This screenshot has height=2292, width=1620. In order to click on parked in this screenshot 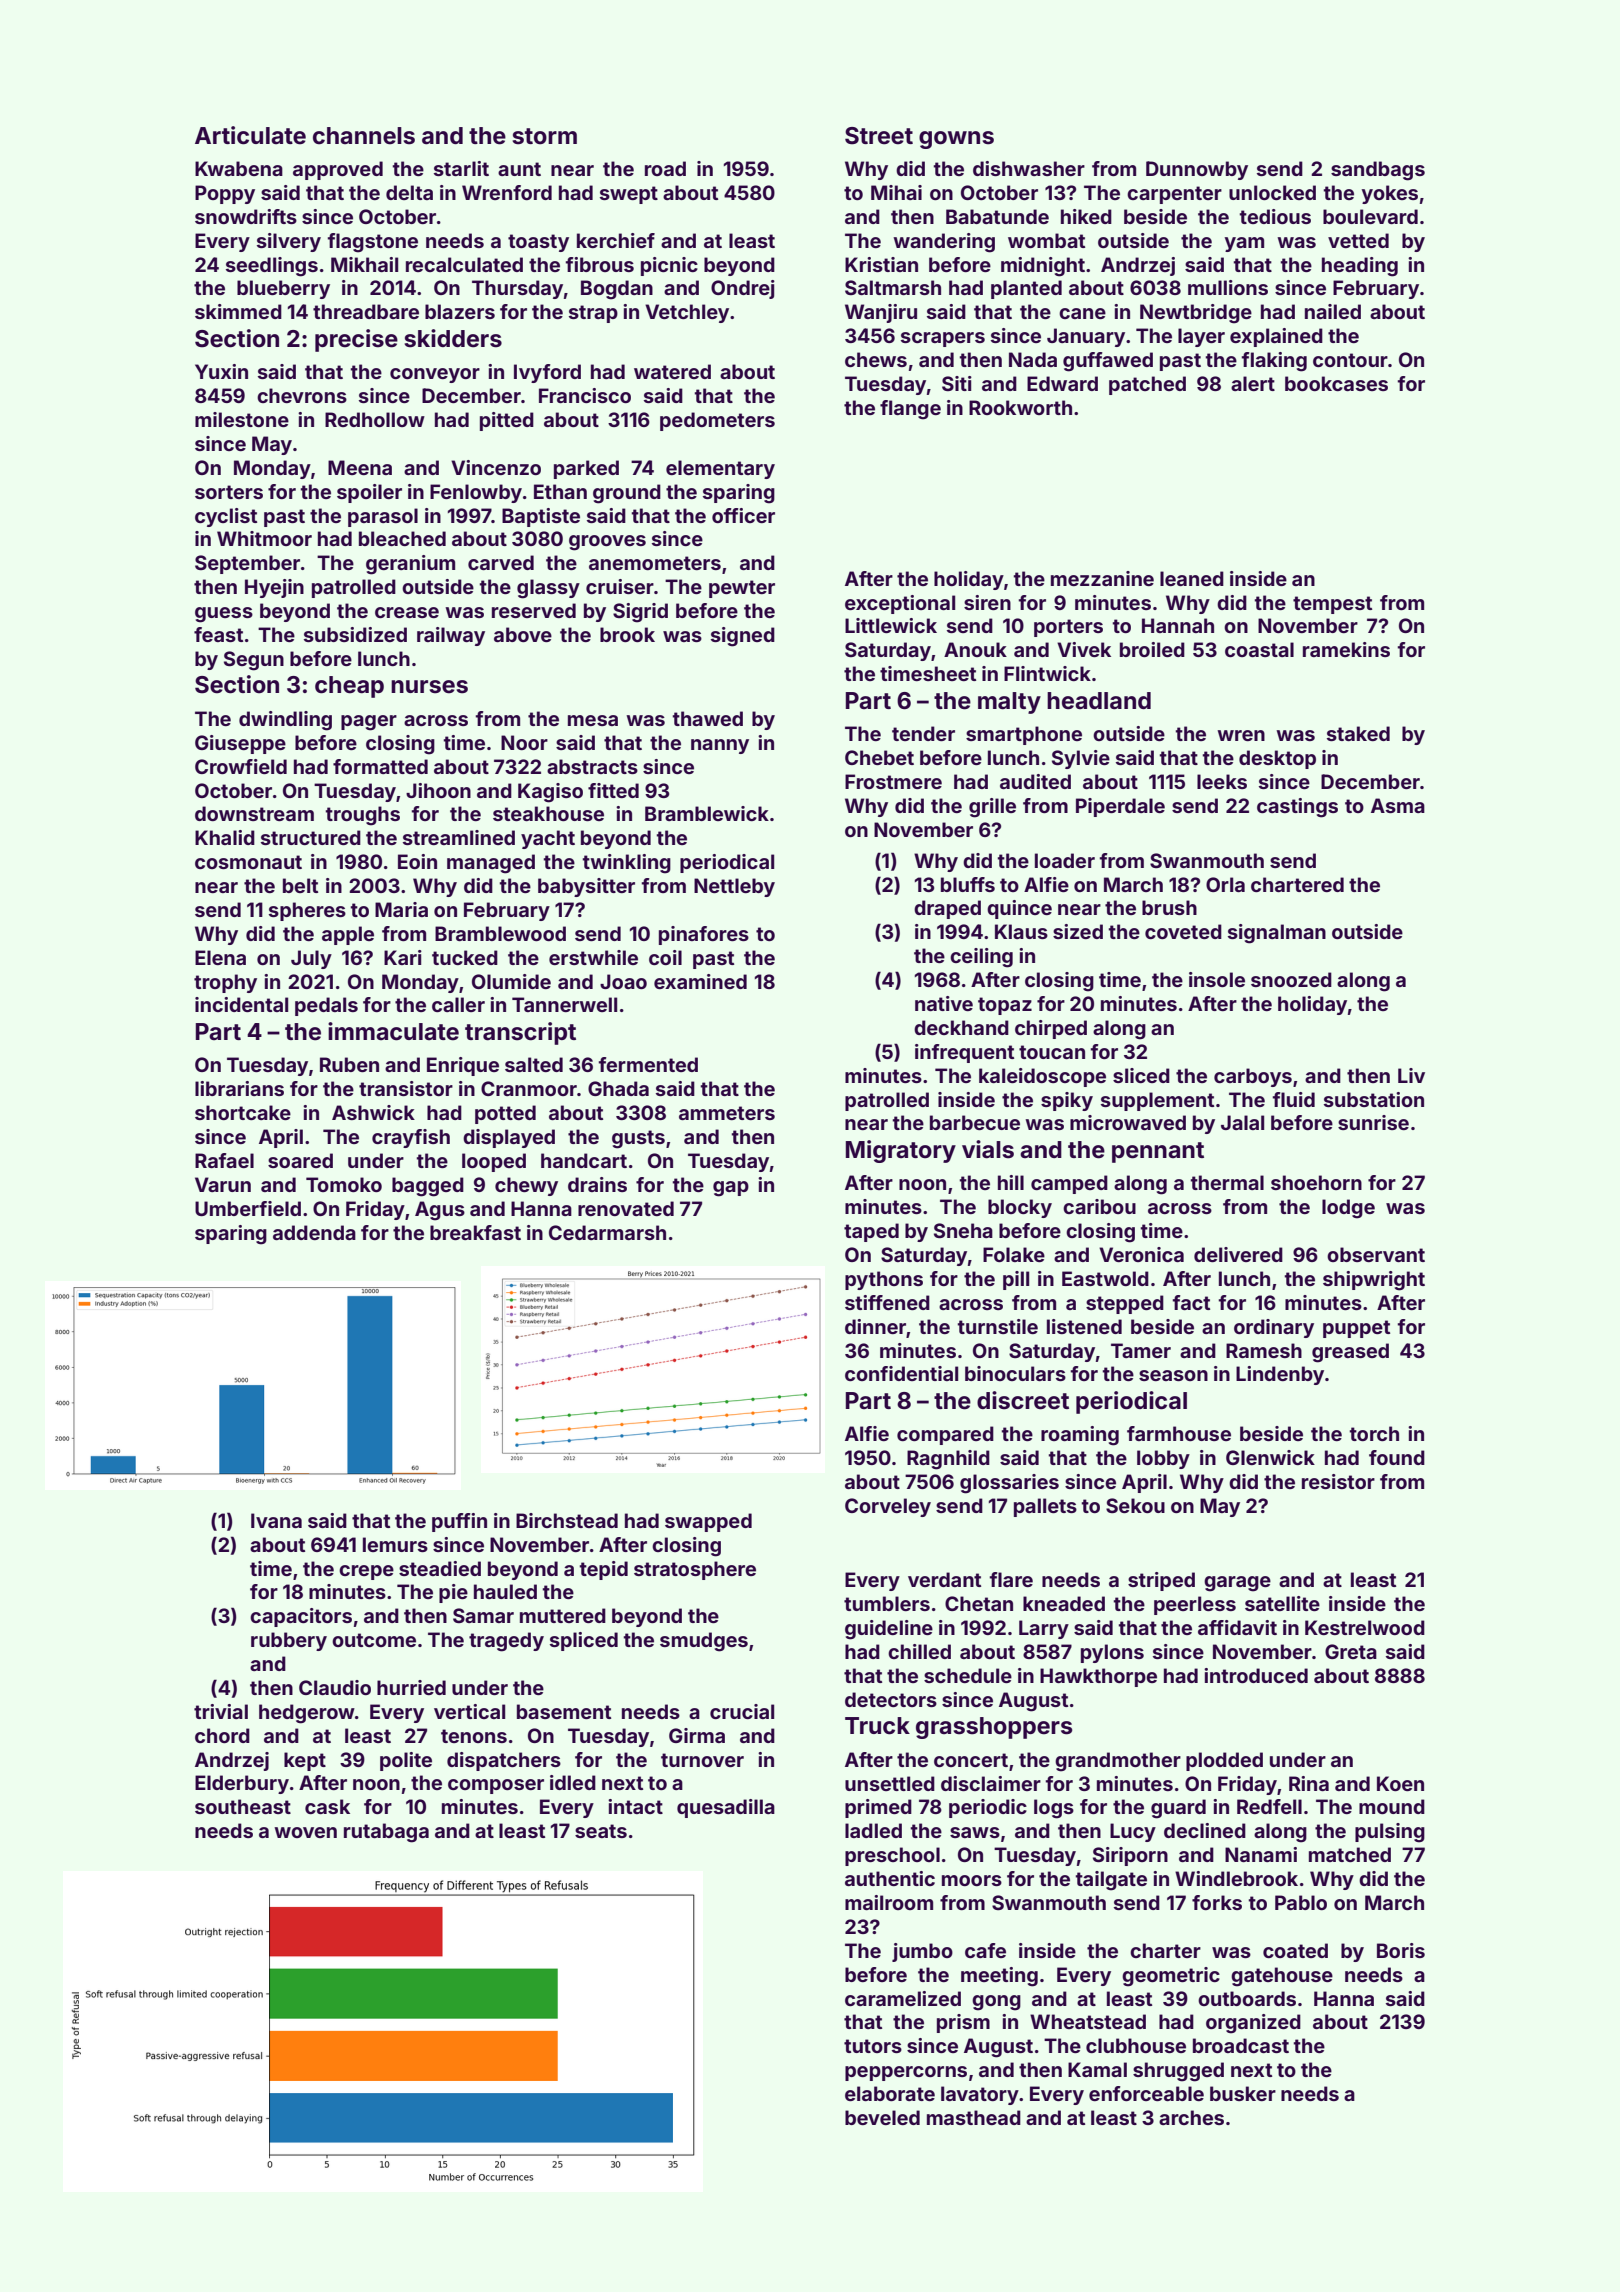, I will do `click(586, 469)`.
